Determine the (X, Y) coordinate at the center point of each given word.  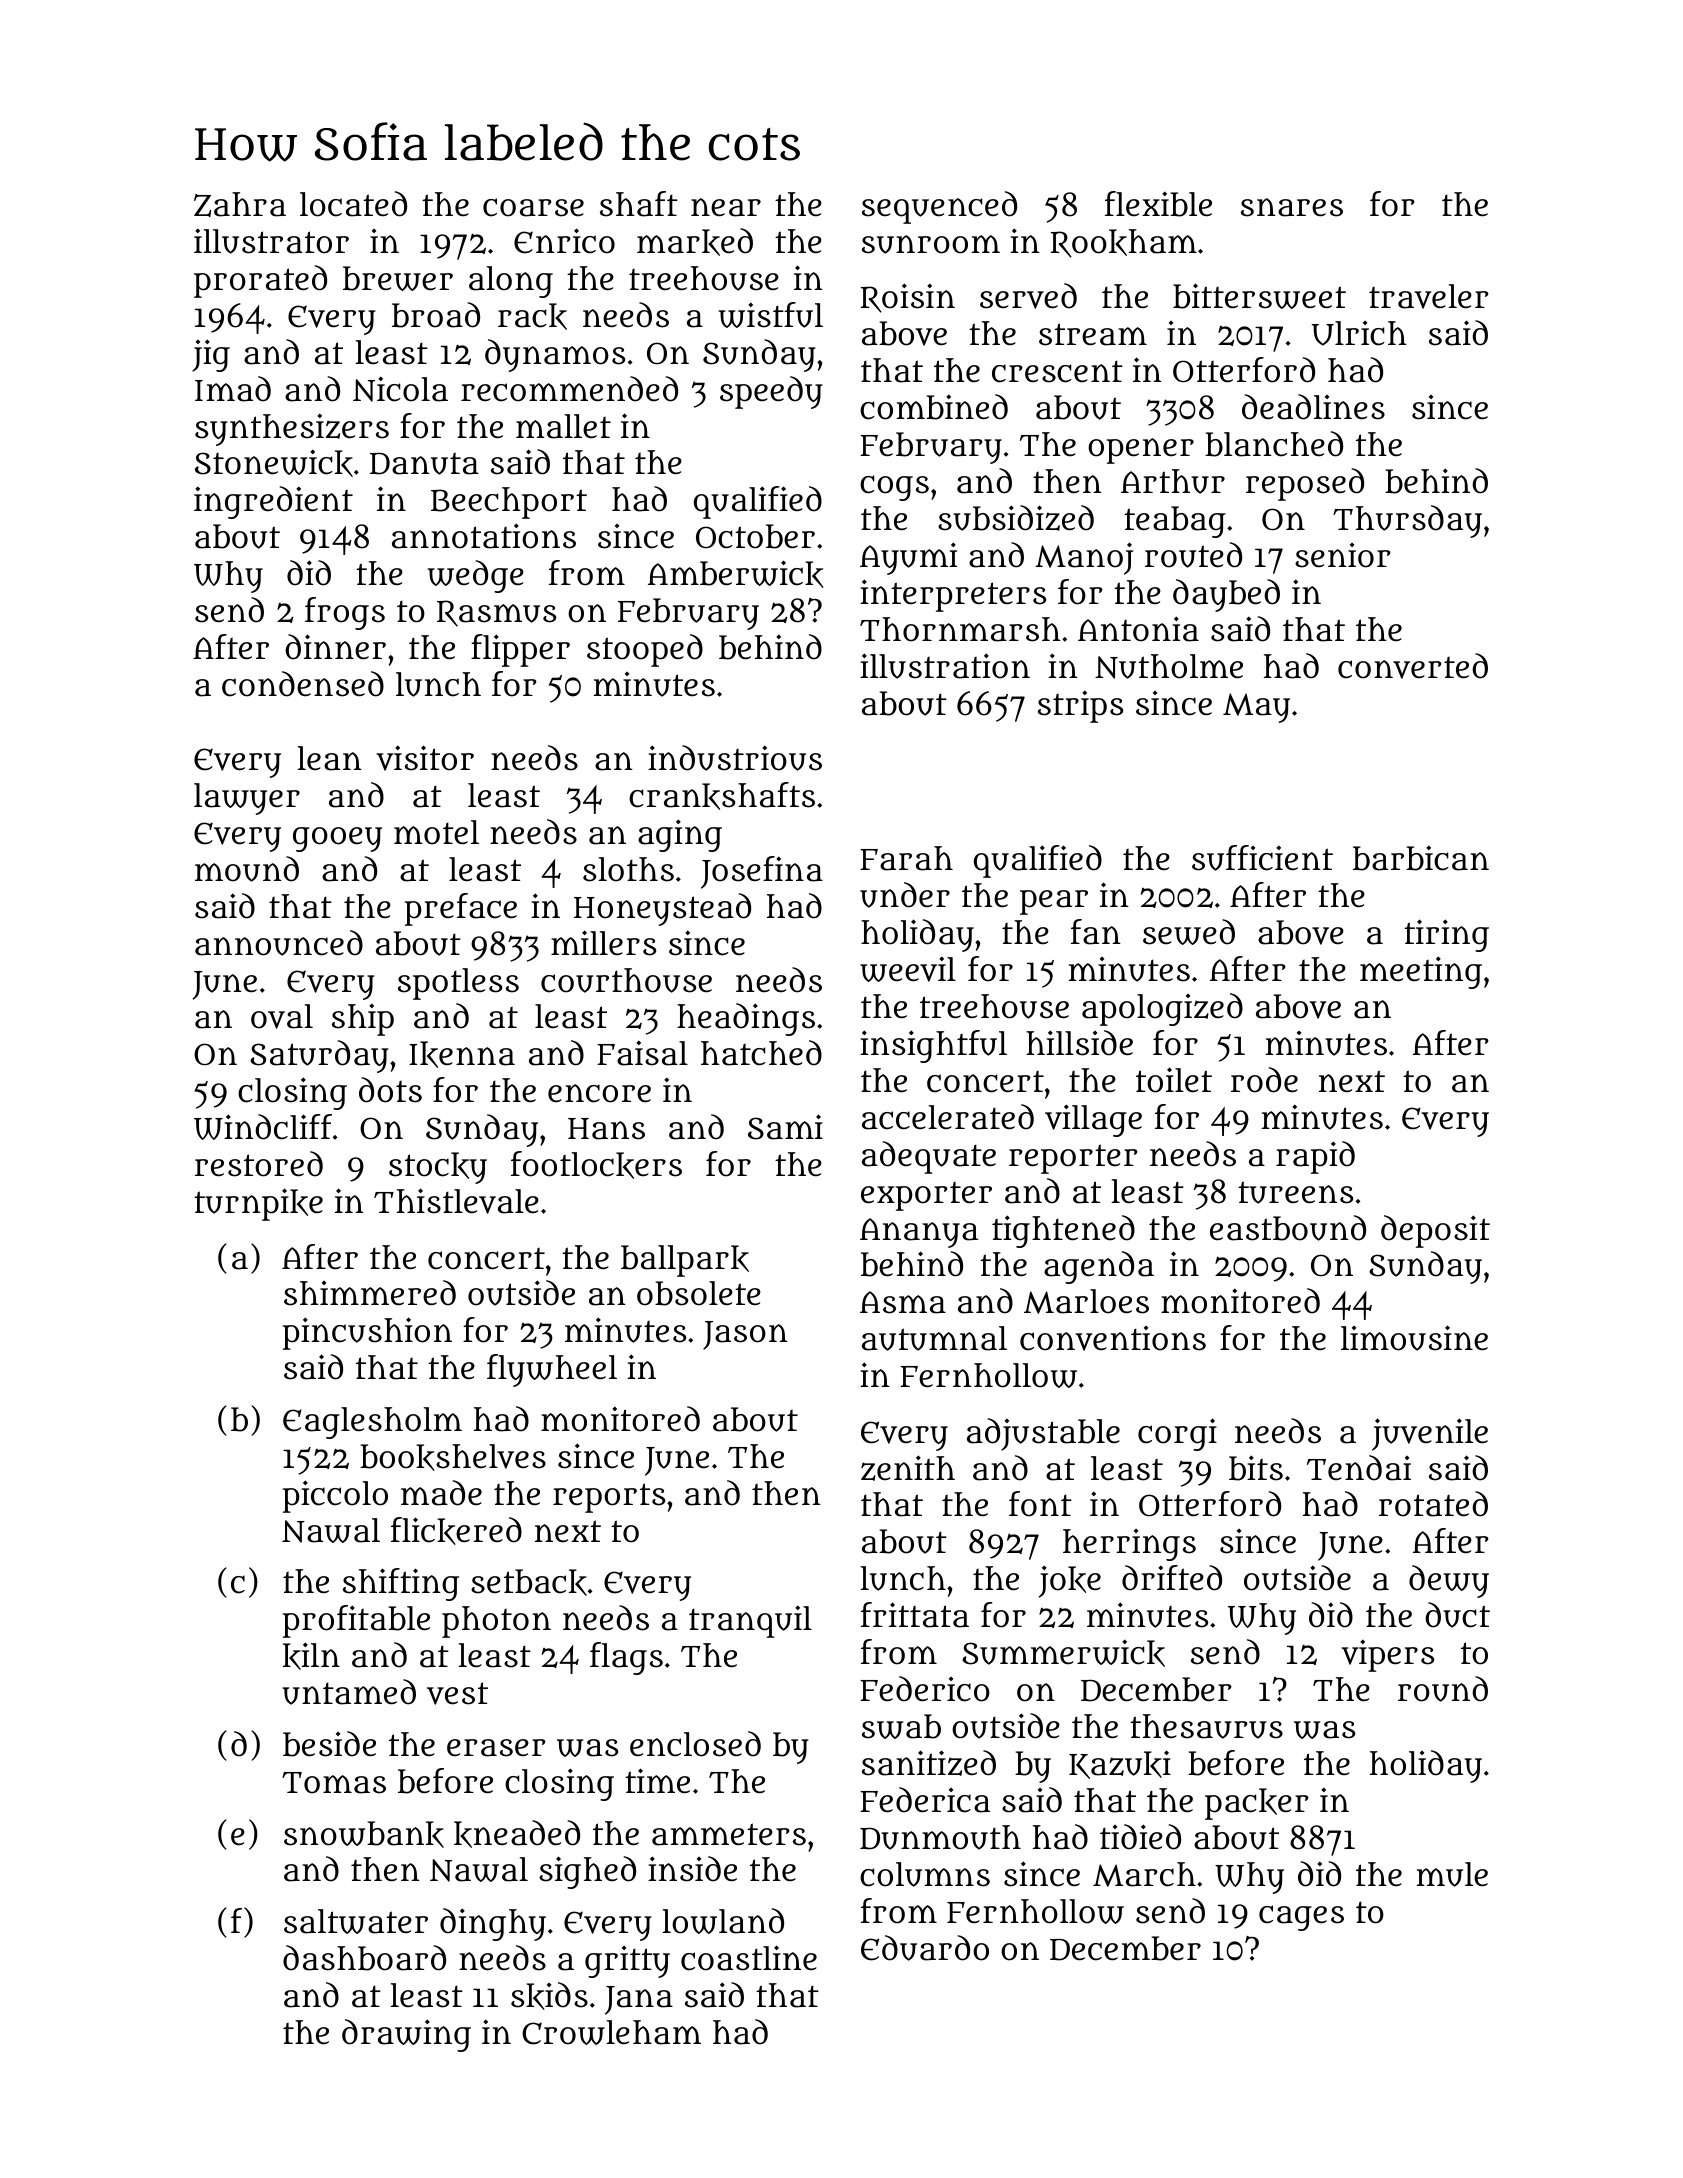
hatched (761, 1053)
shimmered (370, 1293)
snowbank (364, 1834)
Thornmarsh (960, 629)
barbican (1421, 858)
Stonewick (274, 463)
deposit (1435, 1231)
